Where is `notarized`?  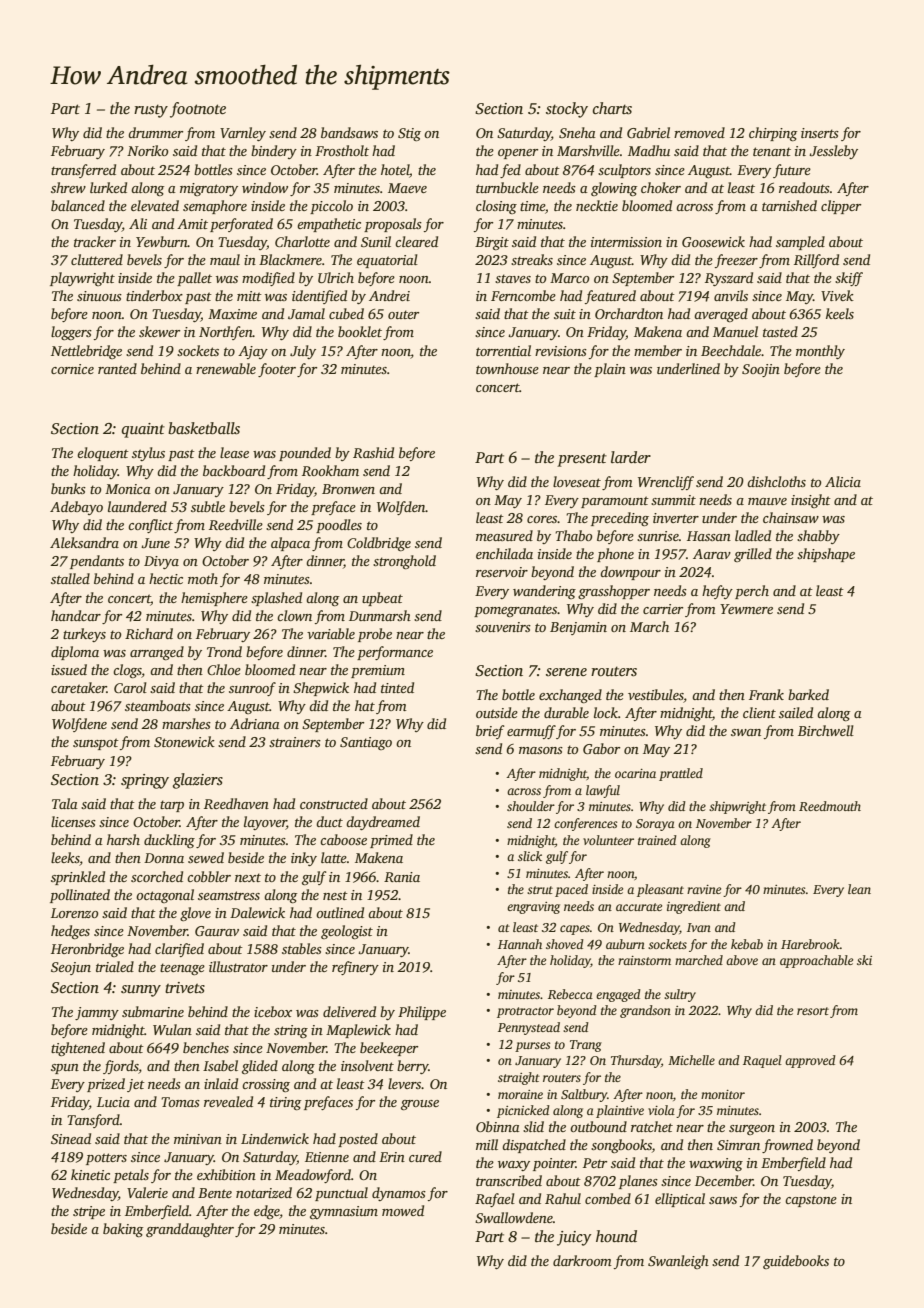 notarized is located at coordinates (264, 1192).
